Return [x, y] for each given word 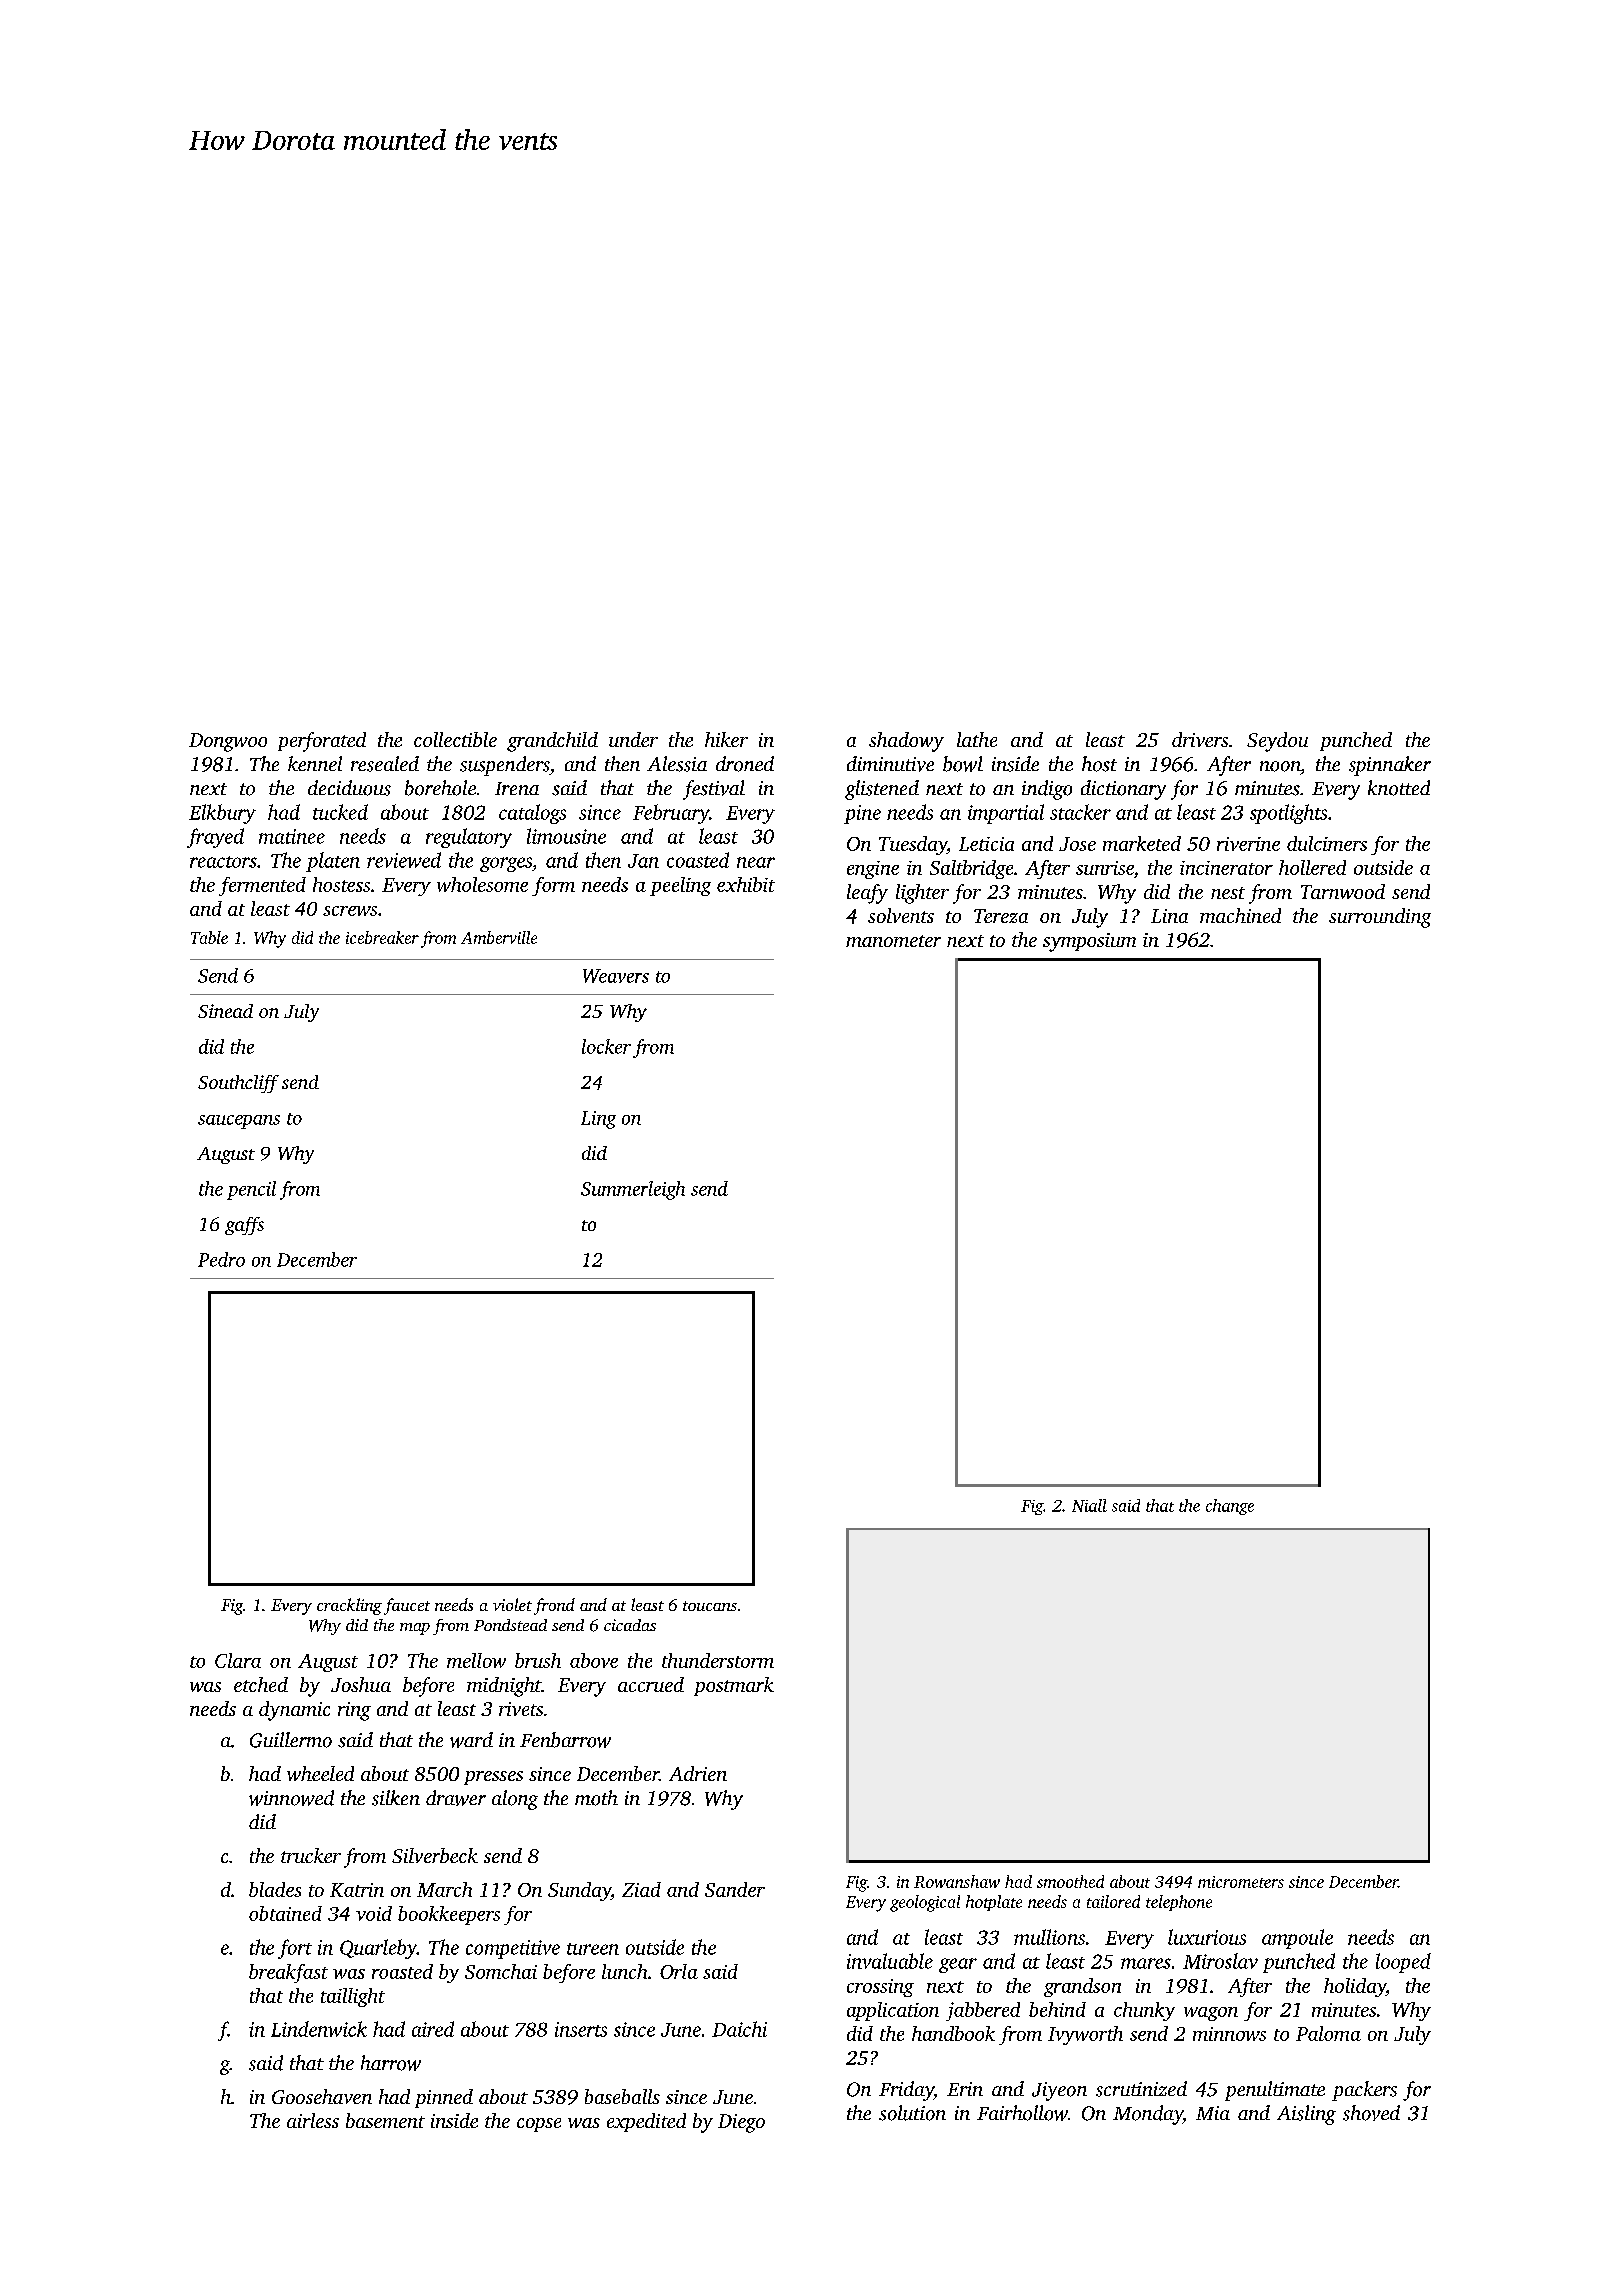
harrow [391, 2063]
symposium [1089, 942]
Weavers [616, 976]
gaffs [244, 1226]
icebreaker [382, 937]
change [1230, 1507]
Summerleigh [633, 1190]
